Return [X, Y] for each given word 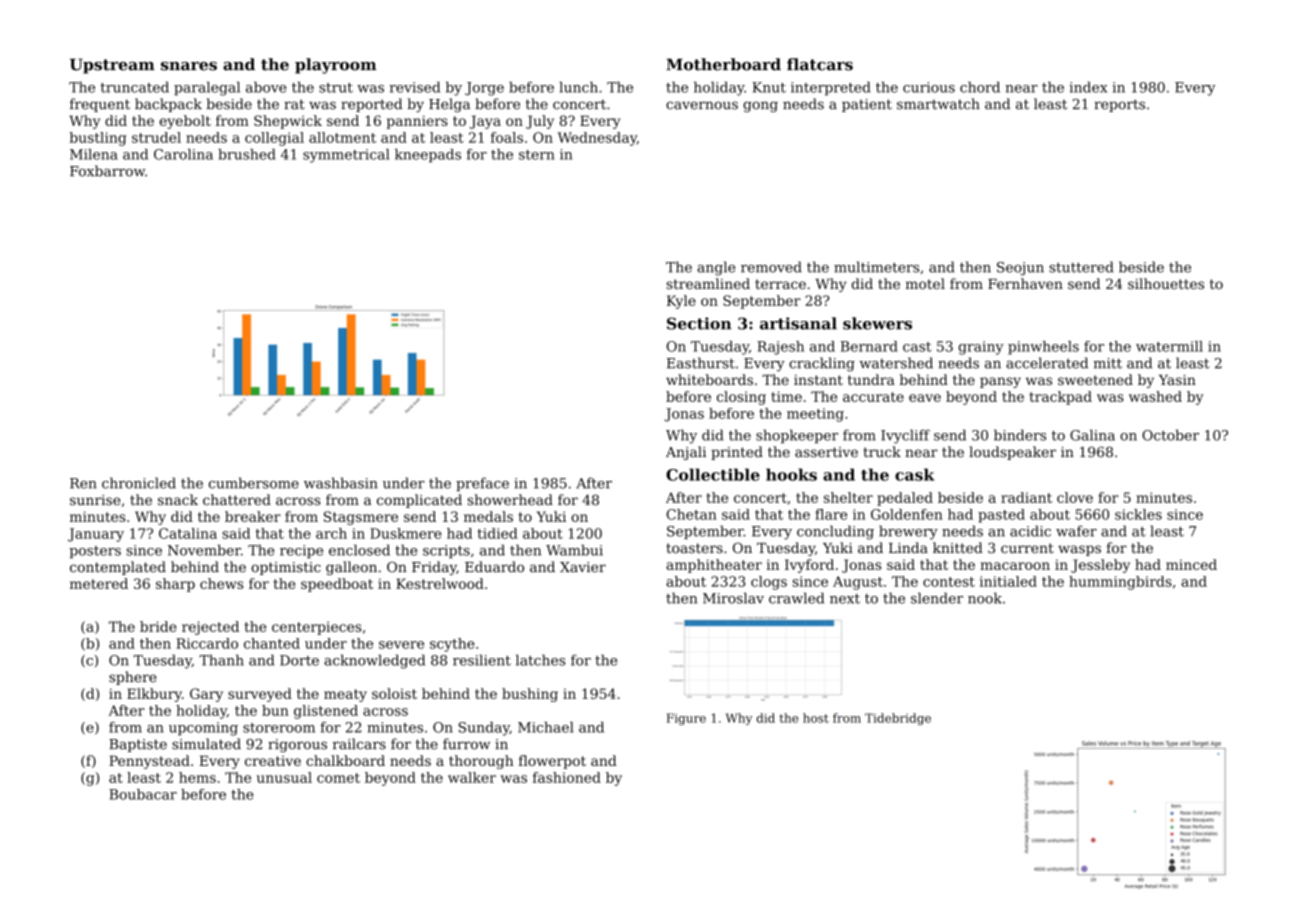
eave [925, 398]
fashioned [567, 777]
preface [482, 484]
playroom [336, 66]
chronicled [139, 483]
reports [1119, 105]
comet [338, 778]
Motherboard [723, 64]
